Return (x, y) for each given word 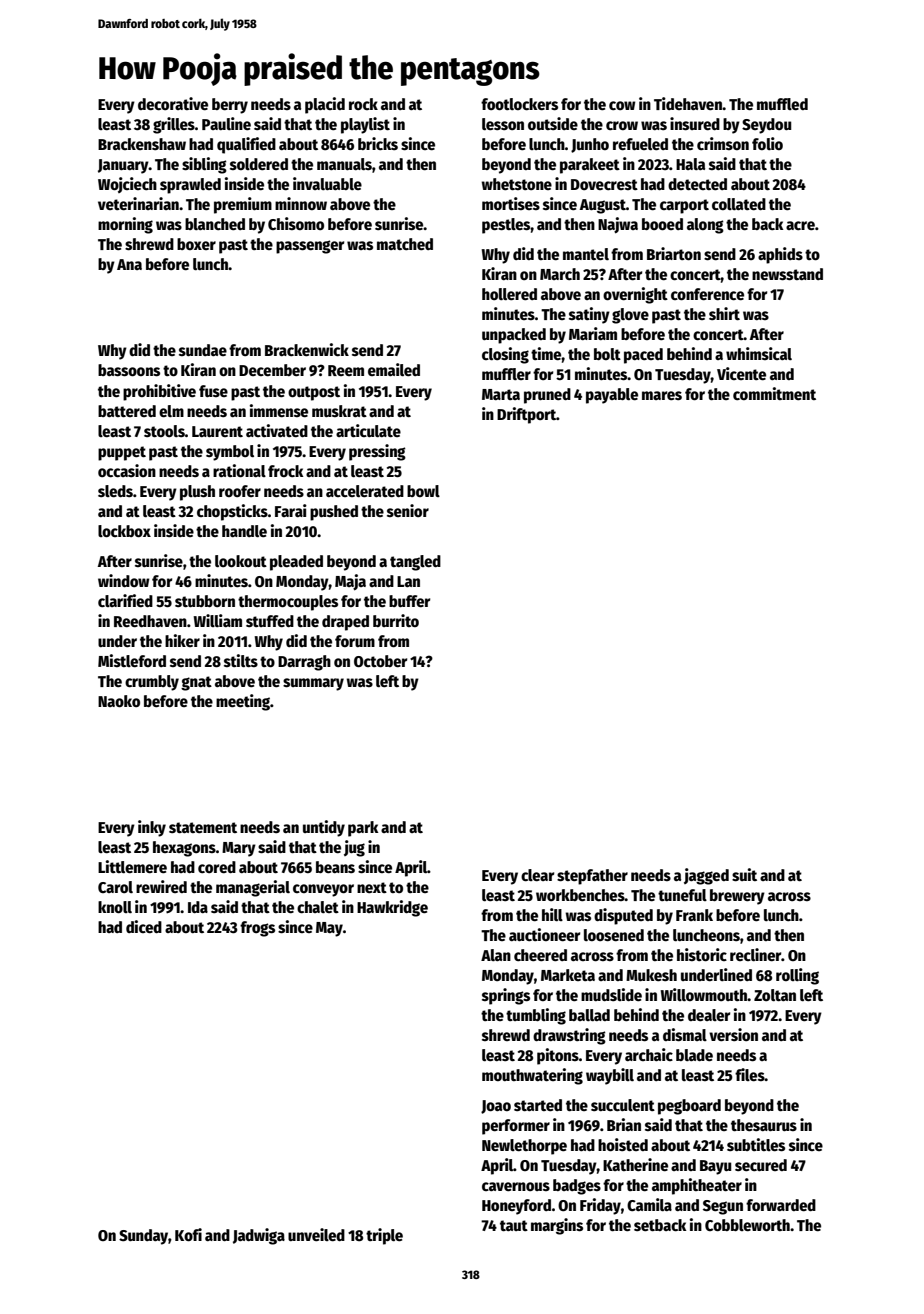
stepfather (592, 877)
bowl (423, 491)
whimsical (759, 353)
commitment (774, 393)
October (380, 661)
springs (506, 996)
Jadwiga (259, 1236)
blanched (215, 224)
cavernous (516, 1186)
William (217, 620)
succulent (623, 1105)
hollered (509, 294)
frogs (257, 929)
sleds (115, 491)
